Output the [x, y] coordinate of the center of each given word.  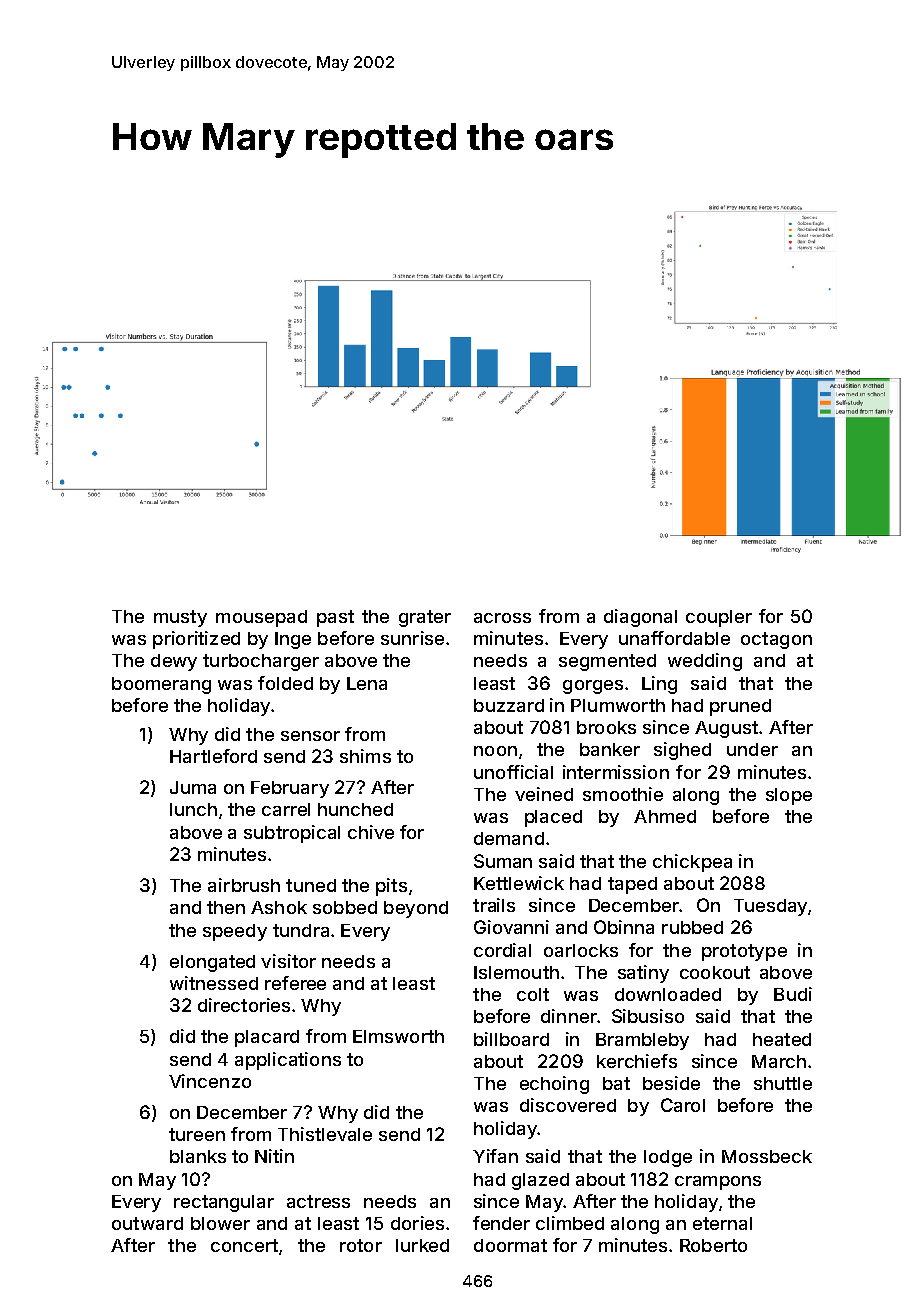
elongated [212, 963]
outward [147, 1223]
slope [789, 796]
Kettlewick [519, 883]
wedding [705, 662]
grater [425, 618]
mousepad [261, 618]
